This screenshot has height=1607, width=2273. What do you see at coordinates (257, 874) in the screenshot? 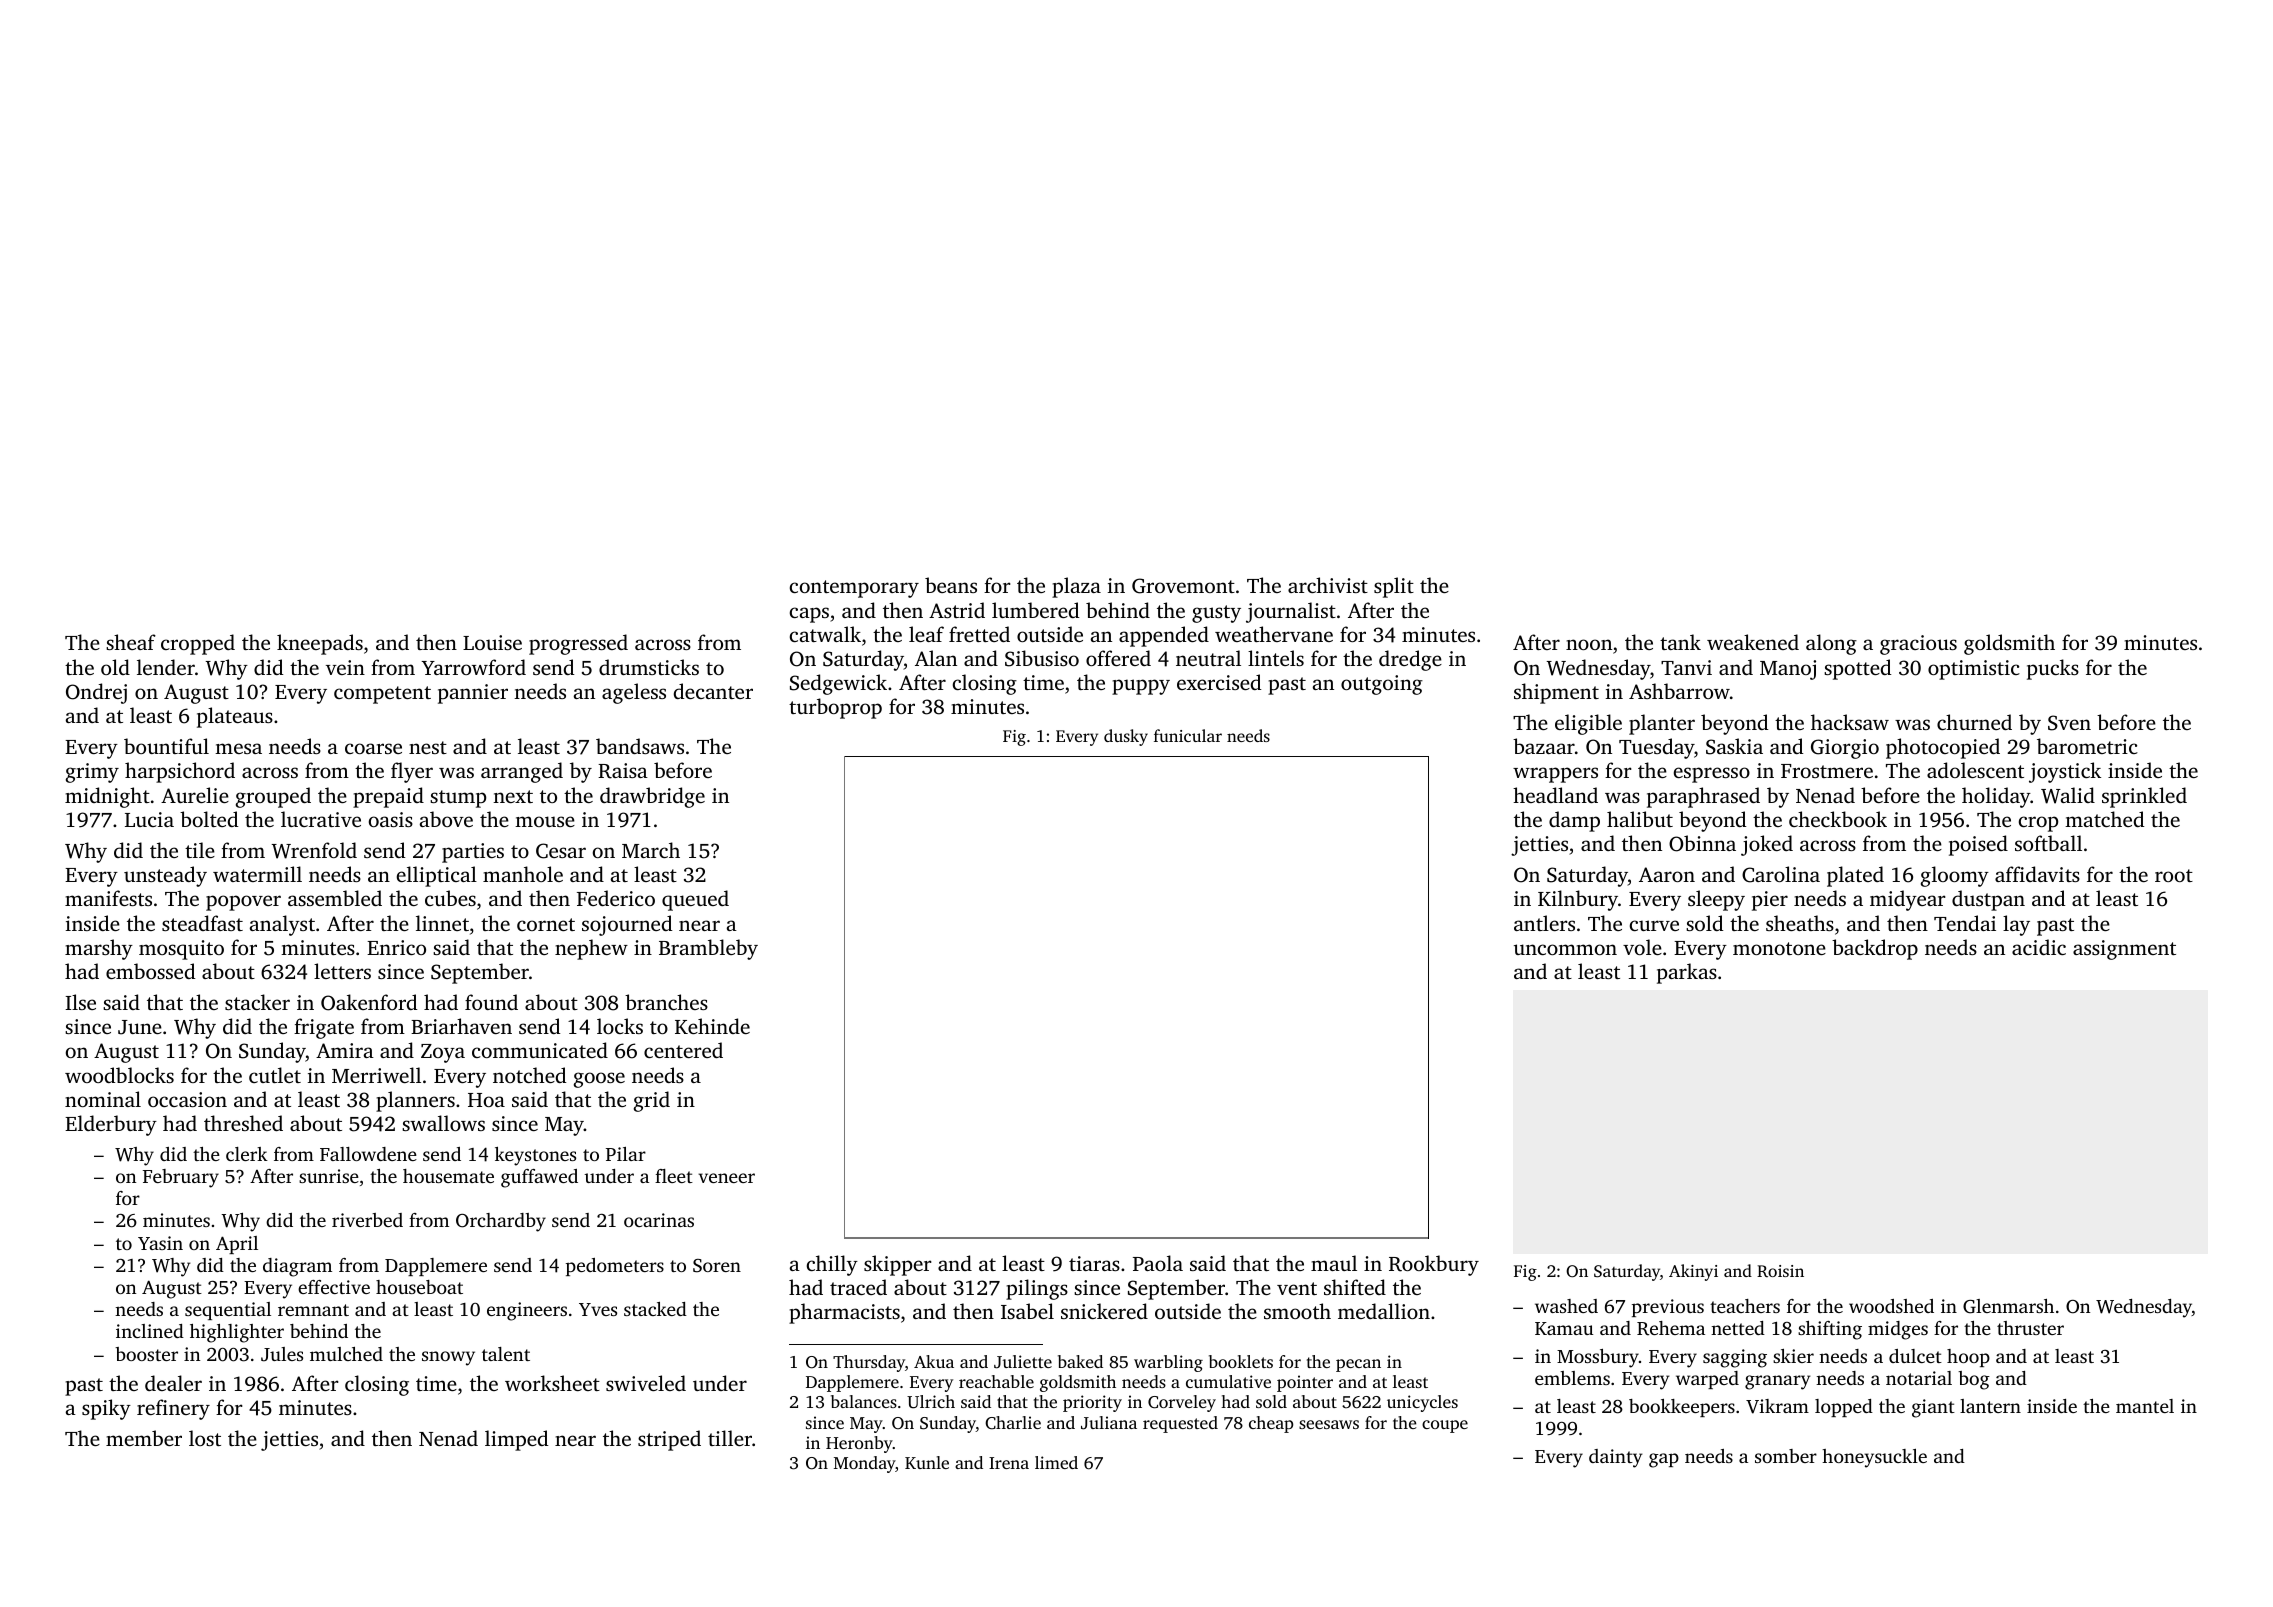
I see `watermill` at bounding box center [257, 874].
